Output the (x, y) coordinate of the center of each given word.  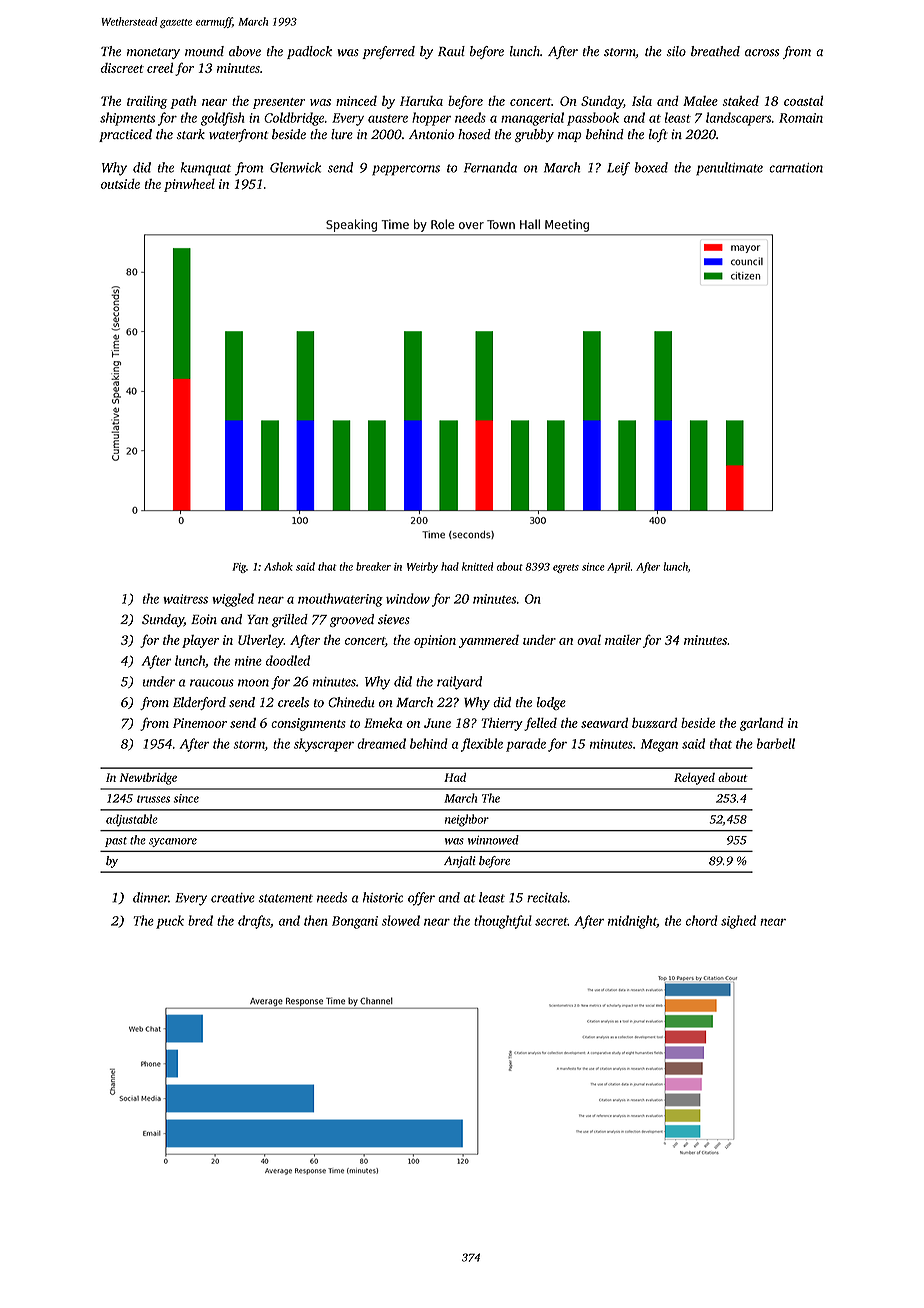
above (245, 51)
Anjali (460, 862)
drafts (254, 922)
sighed (738, 922)
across (762, 53)
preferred (388, 52)
